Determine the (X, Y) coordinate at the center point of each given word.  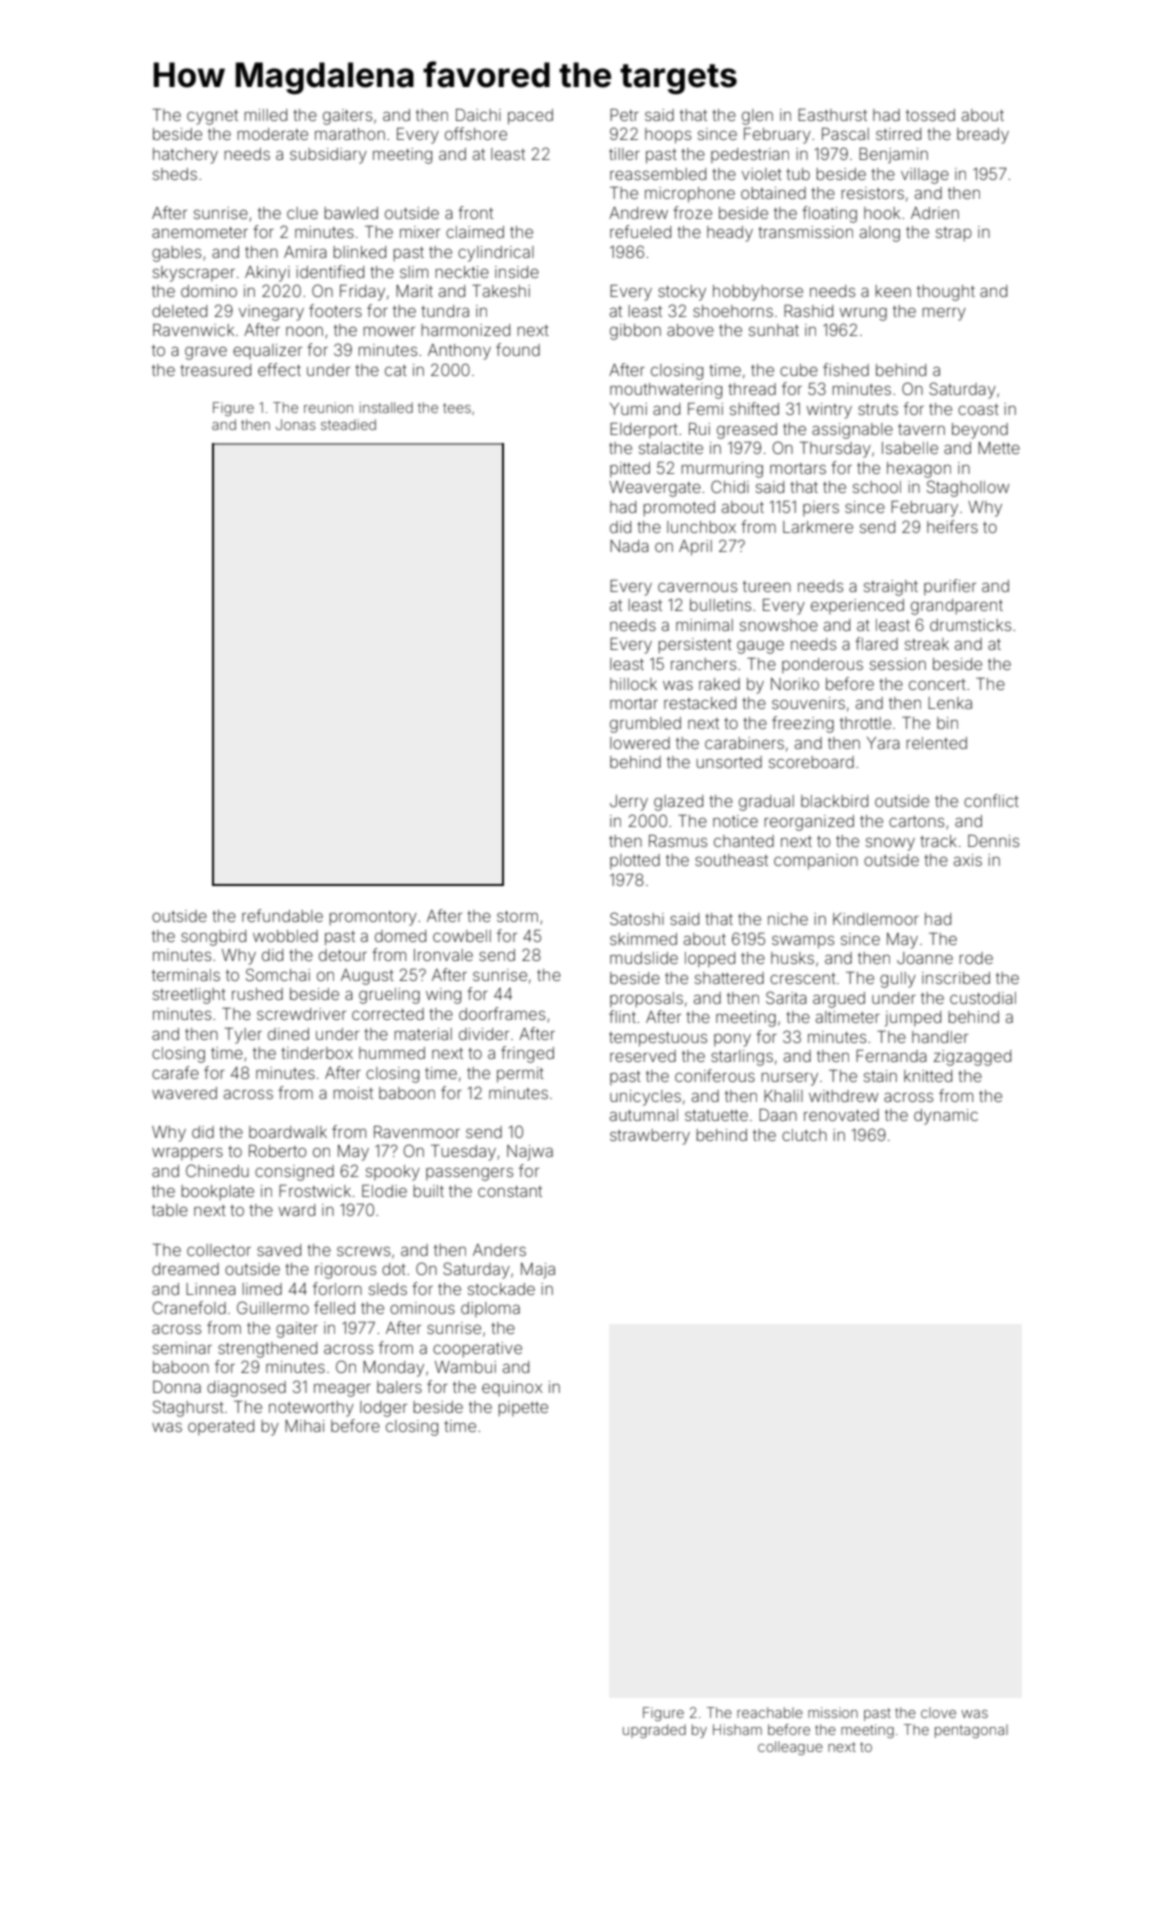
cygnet (212, 117)
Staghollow (968, 488)
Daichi (478, 114)
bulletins (720, 605)
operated (221, 1427)
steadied (348, 424)
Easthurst (832, 115)
